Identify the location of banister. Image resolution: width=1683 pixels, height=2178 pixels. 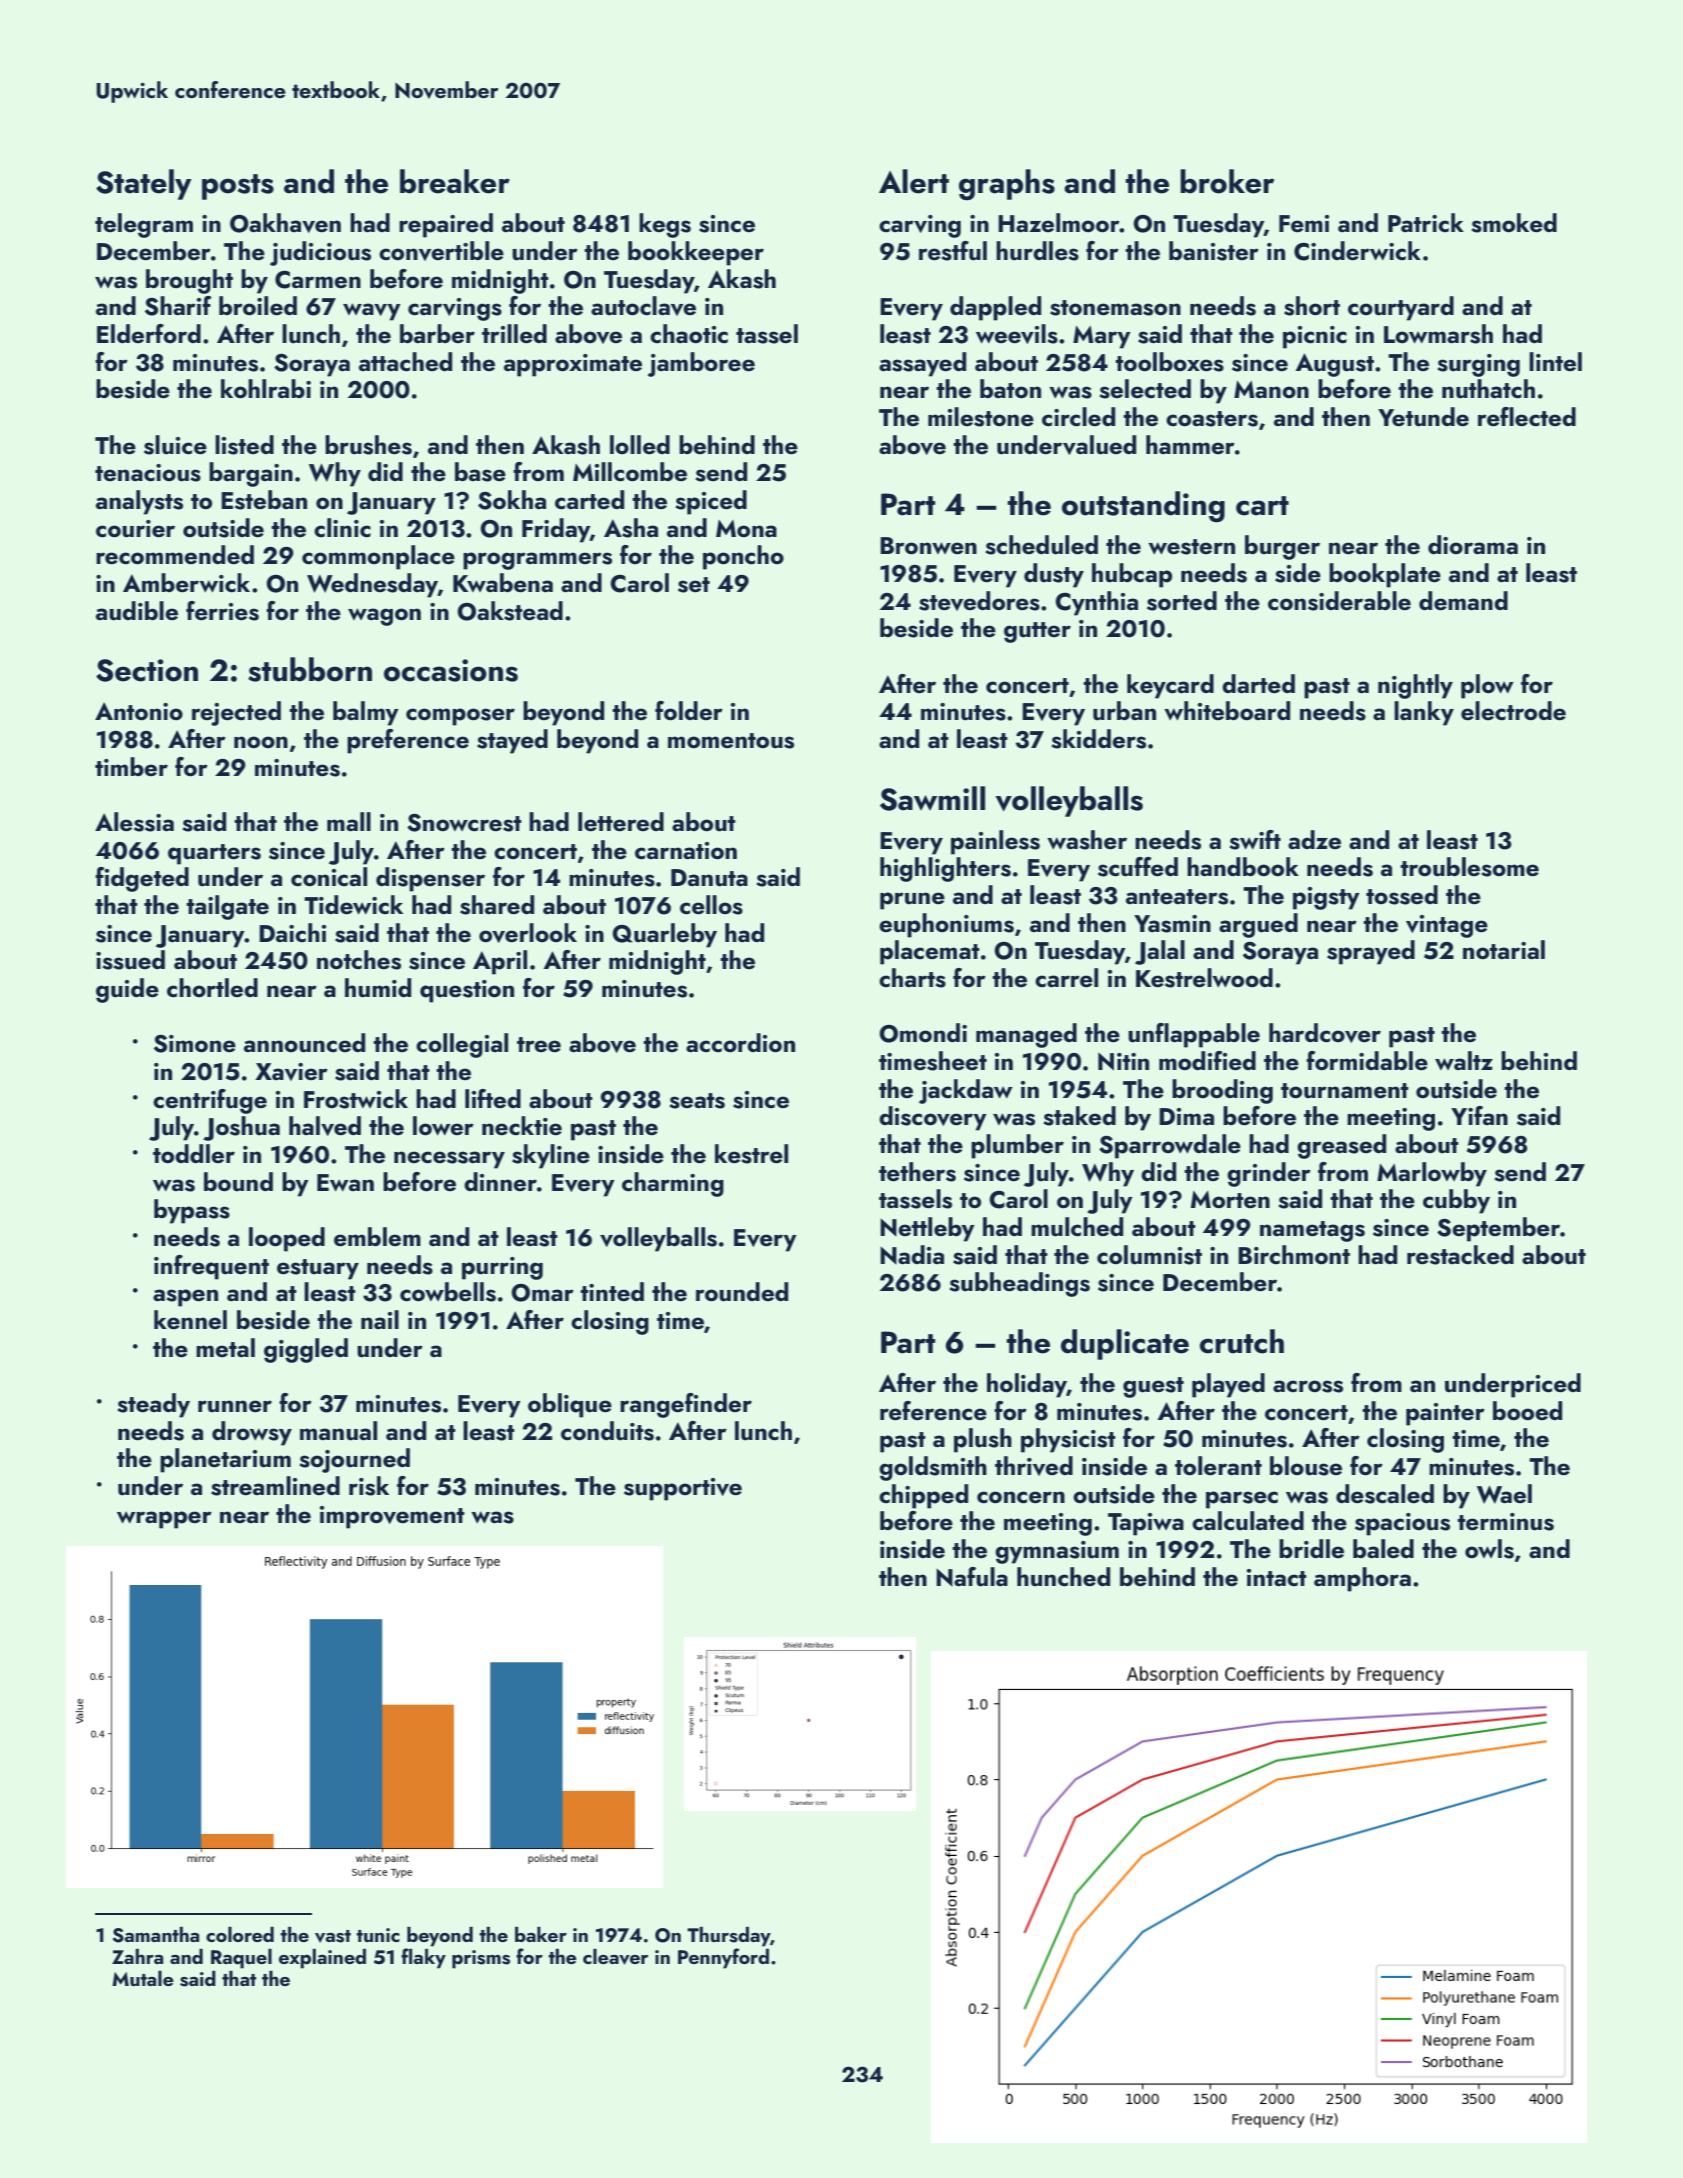
(1214, 251).
